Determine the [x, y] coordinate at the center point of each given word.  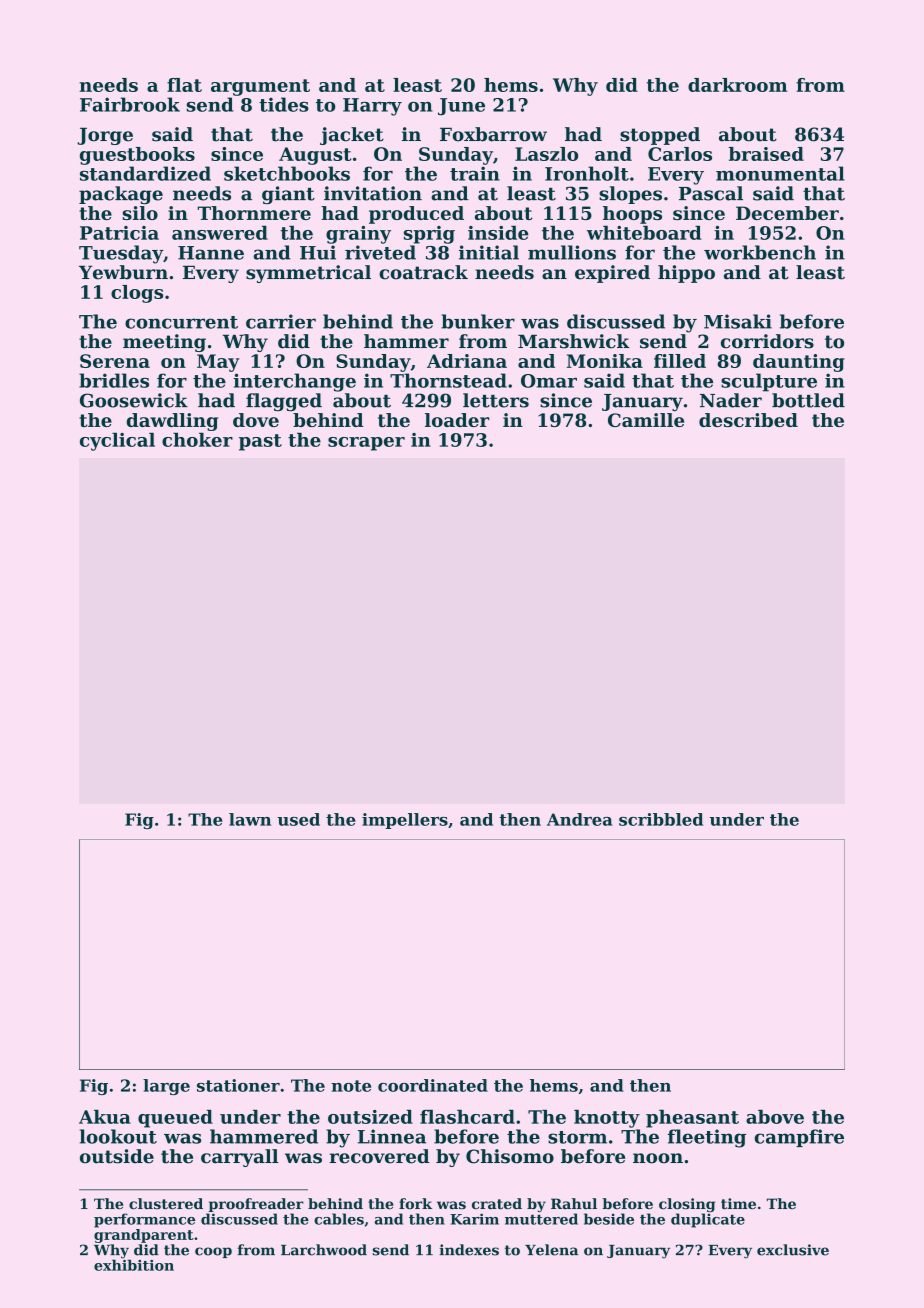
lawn [250, 819]
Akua [105, 1117]
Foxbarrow [493, 134]
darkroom [737, 85]
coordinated [433, 1085]
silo [140, 213]
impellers [405, 821]
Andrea [580, 819]
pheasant [692, 1119]
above [775, 1117]
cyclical [117, 442]
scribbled [661, 819]
